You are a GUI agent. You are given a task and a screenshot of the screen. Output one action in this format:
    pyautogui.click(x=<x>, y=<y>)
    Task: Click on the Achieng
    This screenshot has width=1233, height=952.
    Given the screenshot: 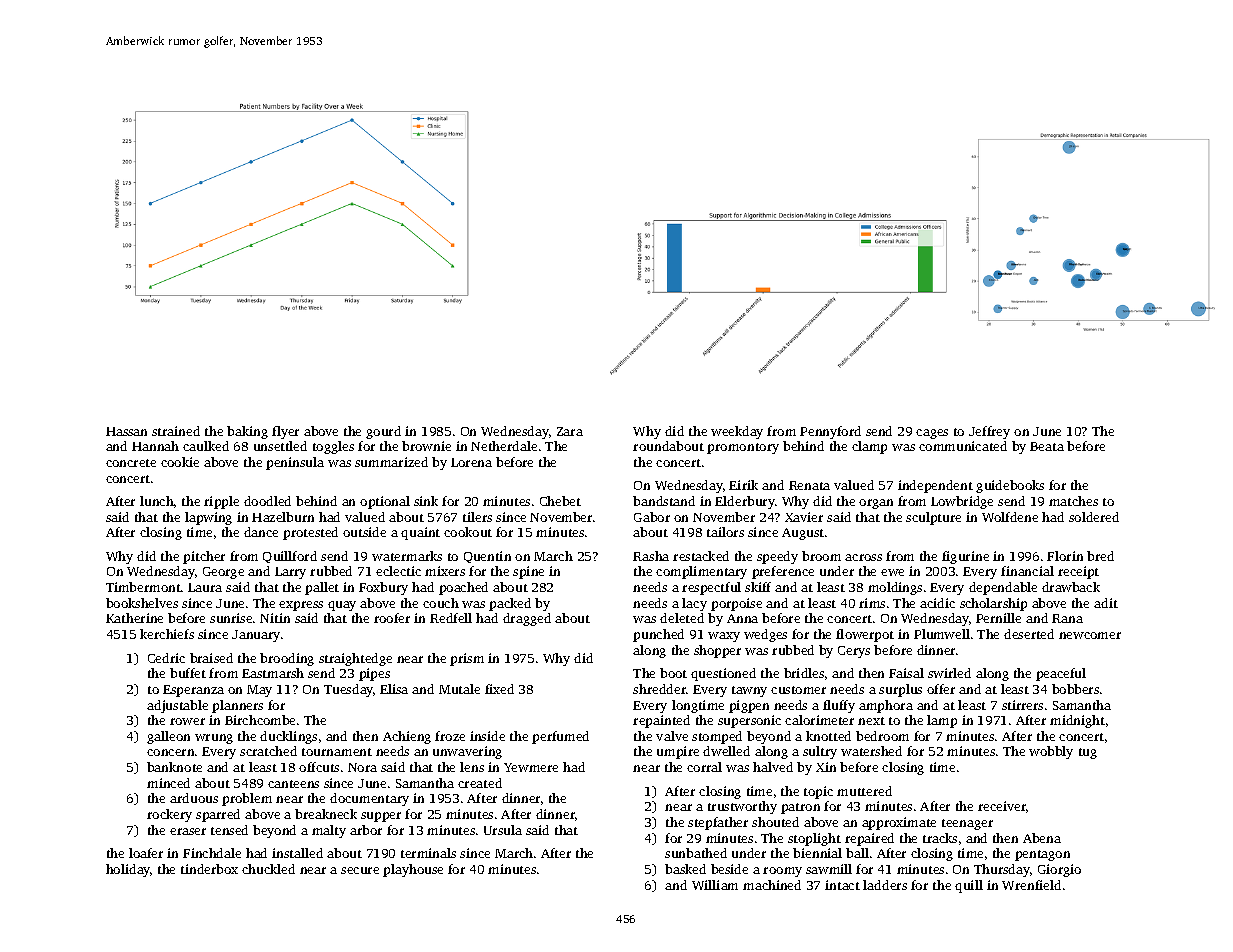 What is the action you would take?
    pyautogui.click(x=407, y=737)
